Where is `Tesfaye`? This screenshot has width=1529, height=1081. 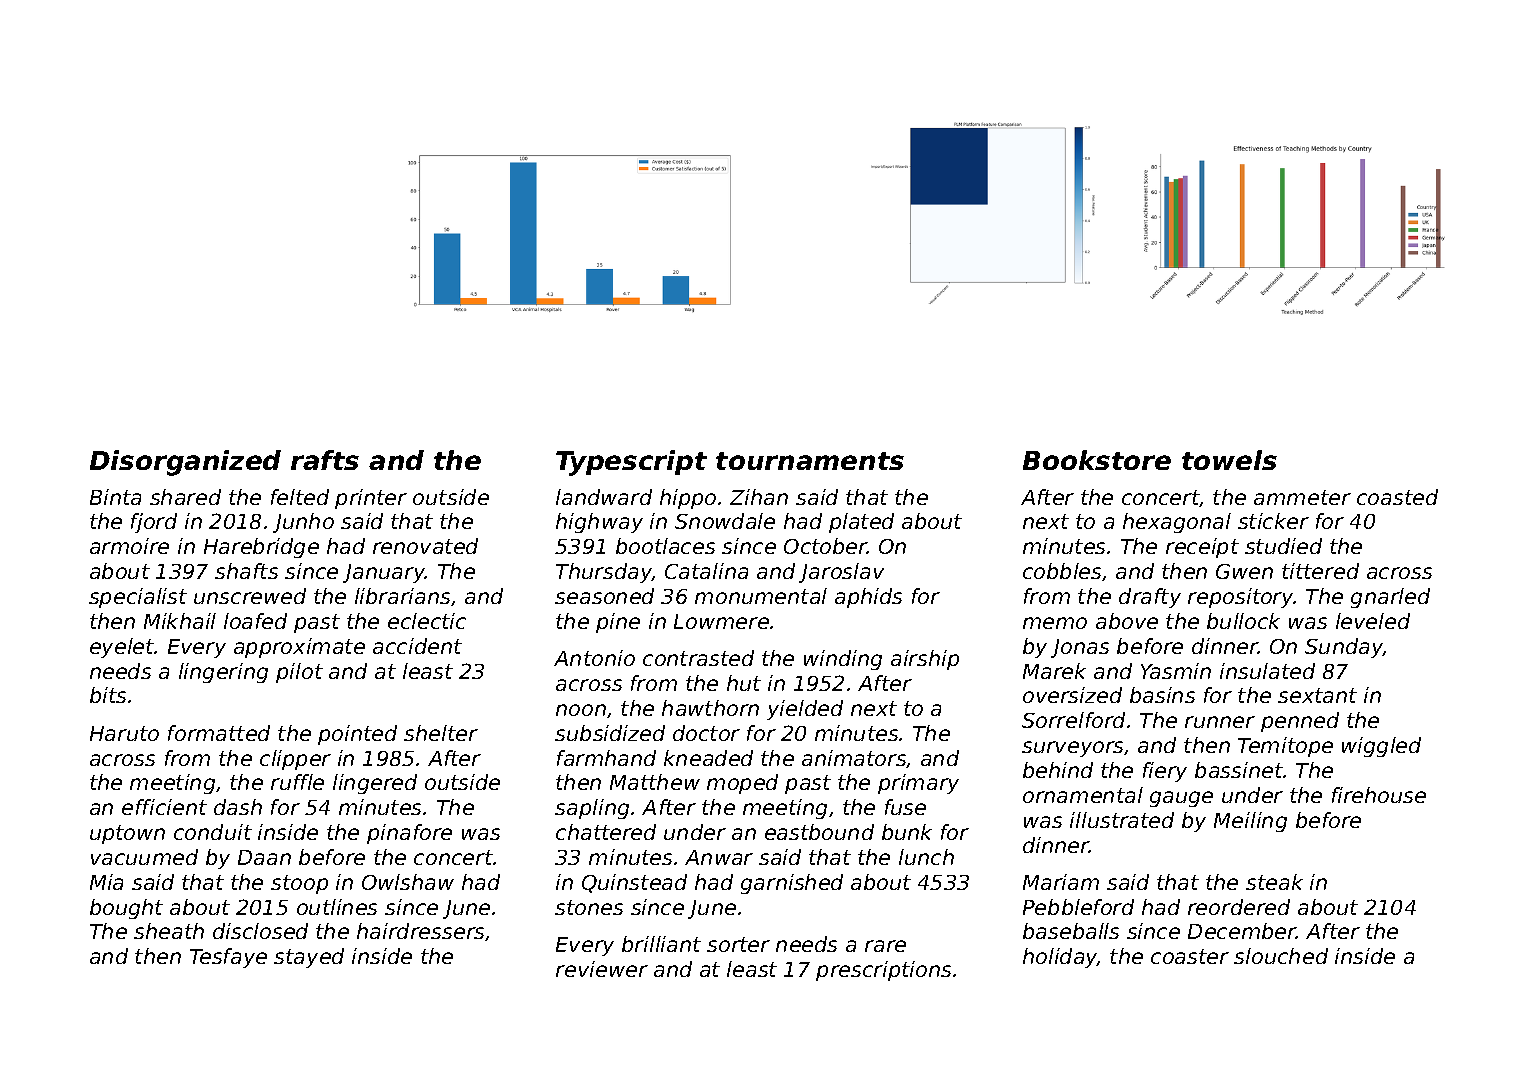 Tesfaye is located at coordinates (228, 958).
